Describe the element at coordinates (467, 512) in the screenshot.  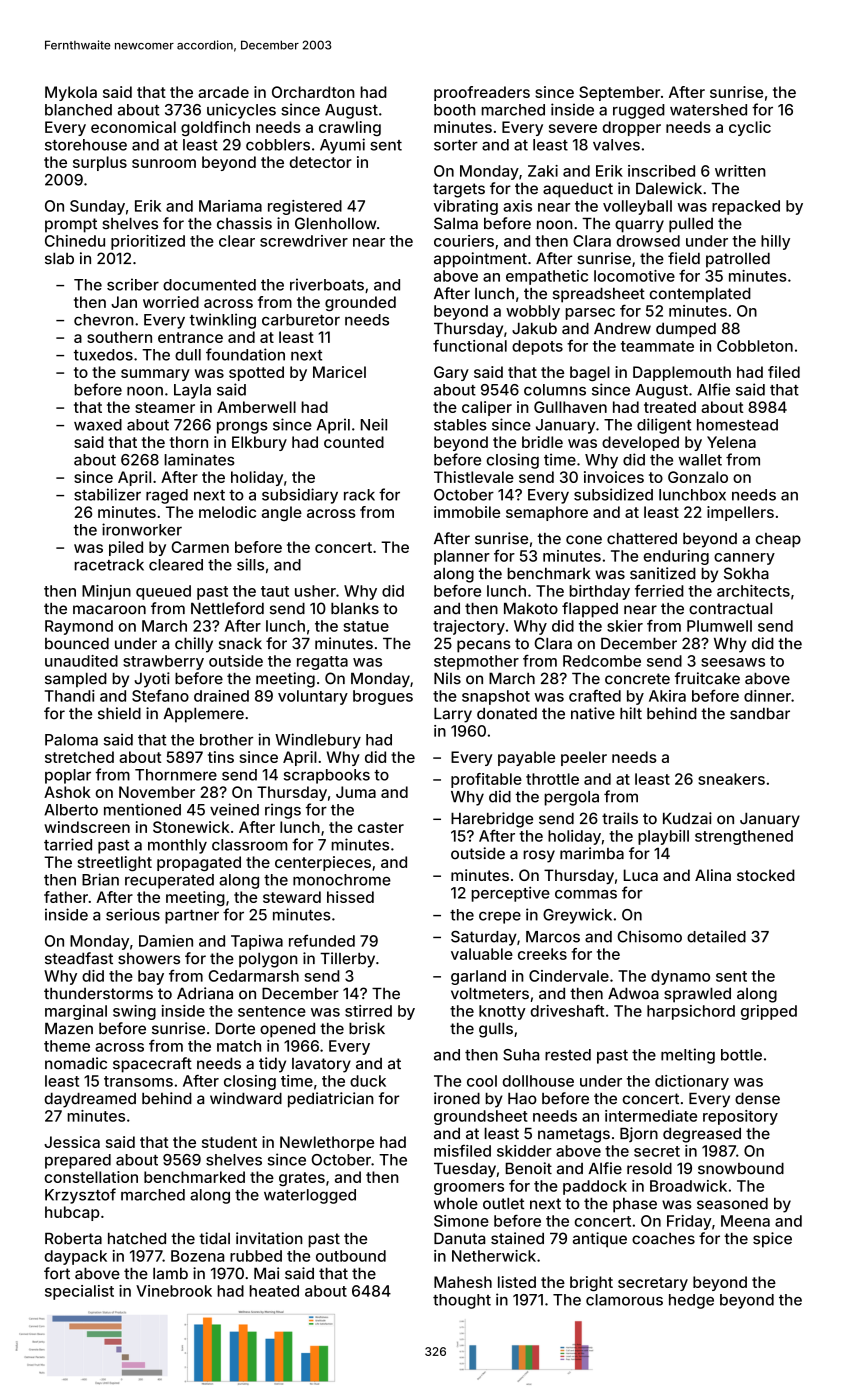
I see `immobile` at that location.
